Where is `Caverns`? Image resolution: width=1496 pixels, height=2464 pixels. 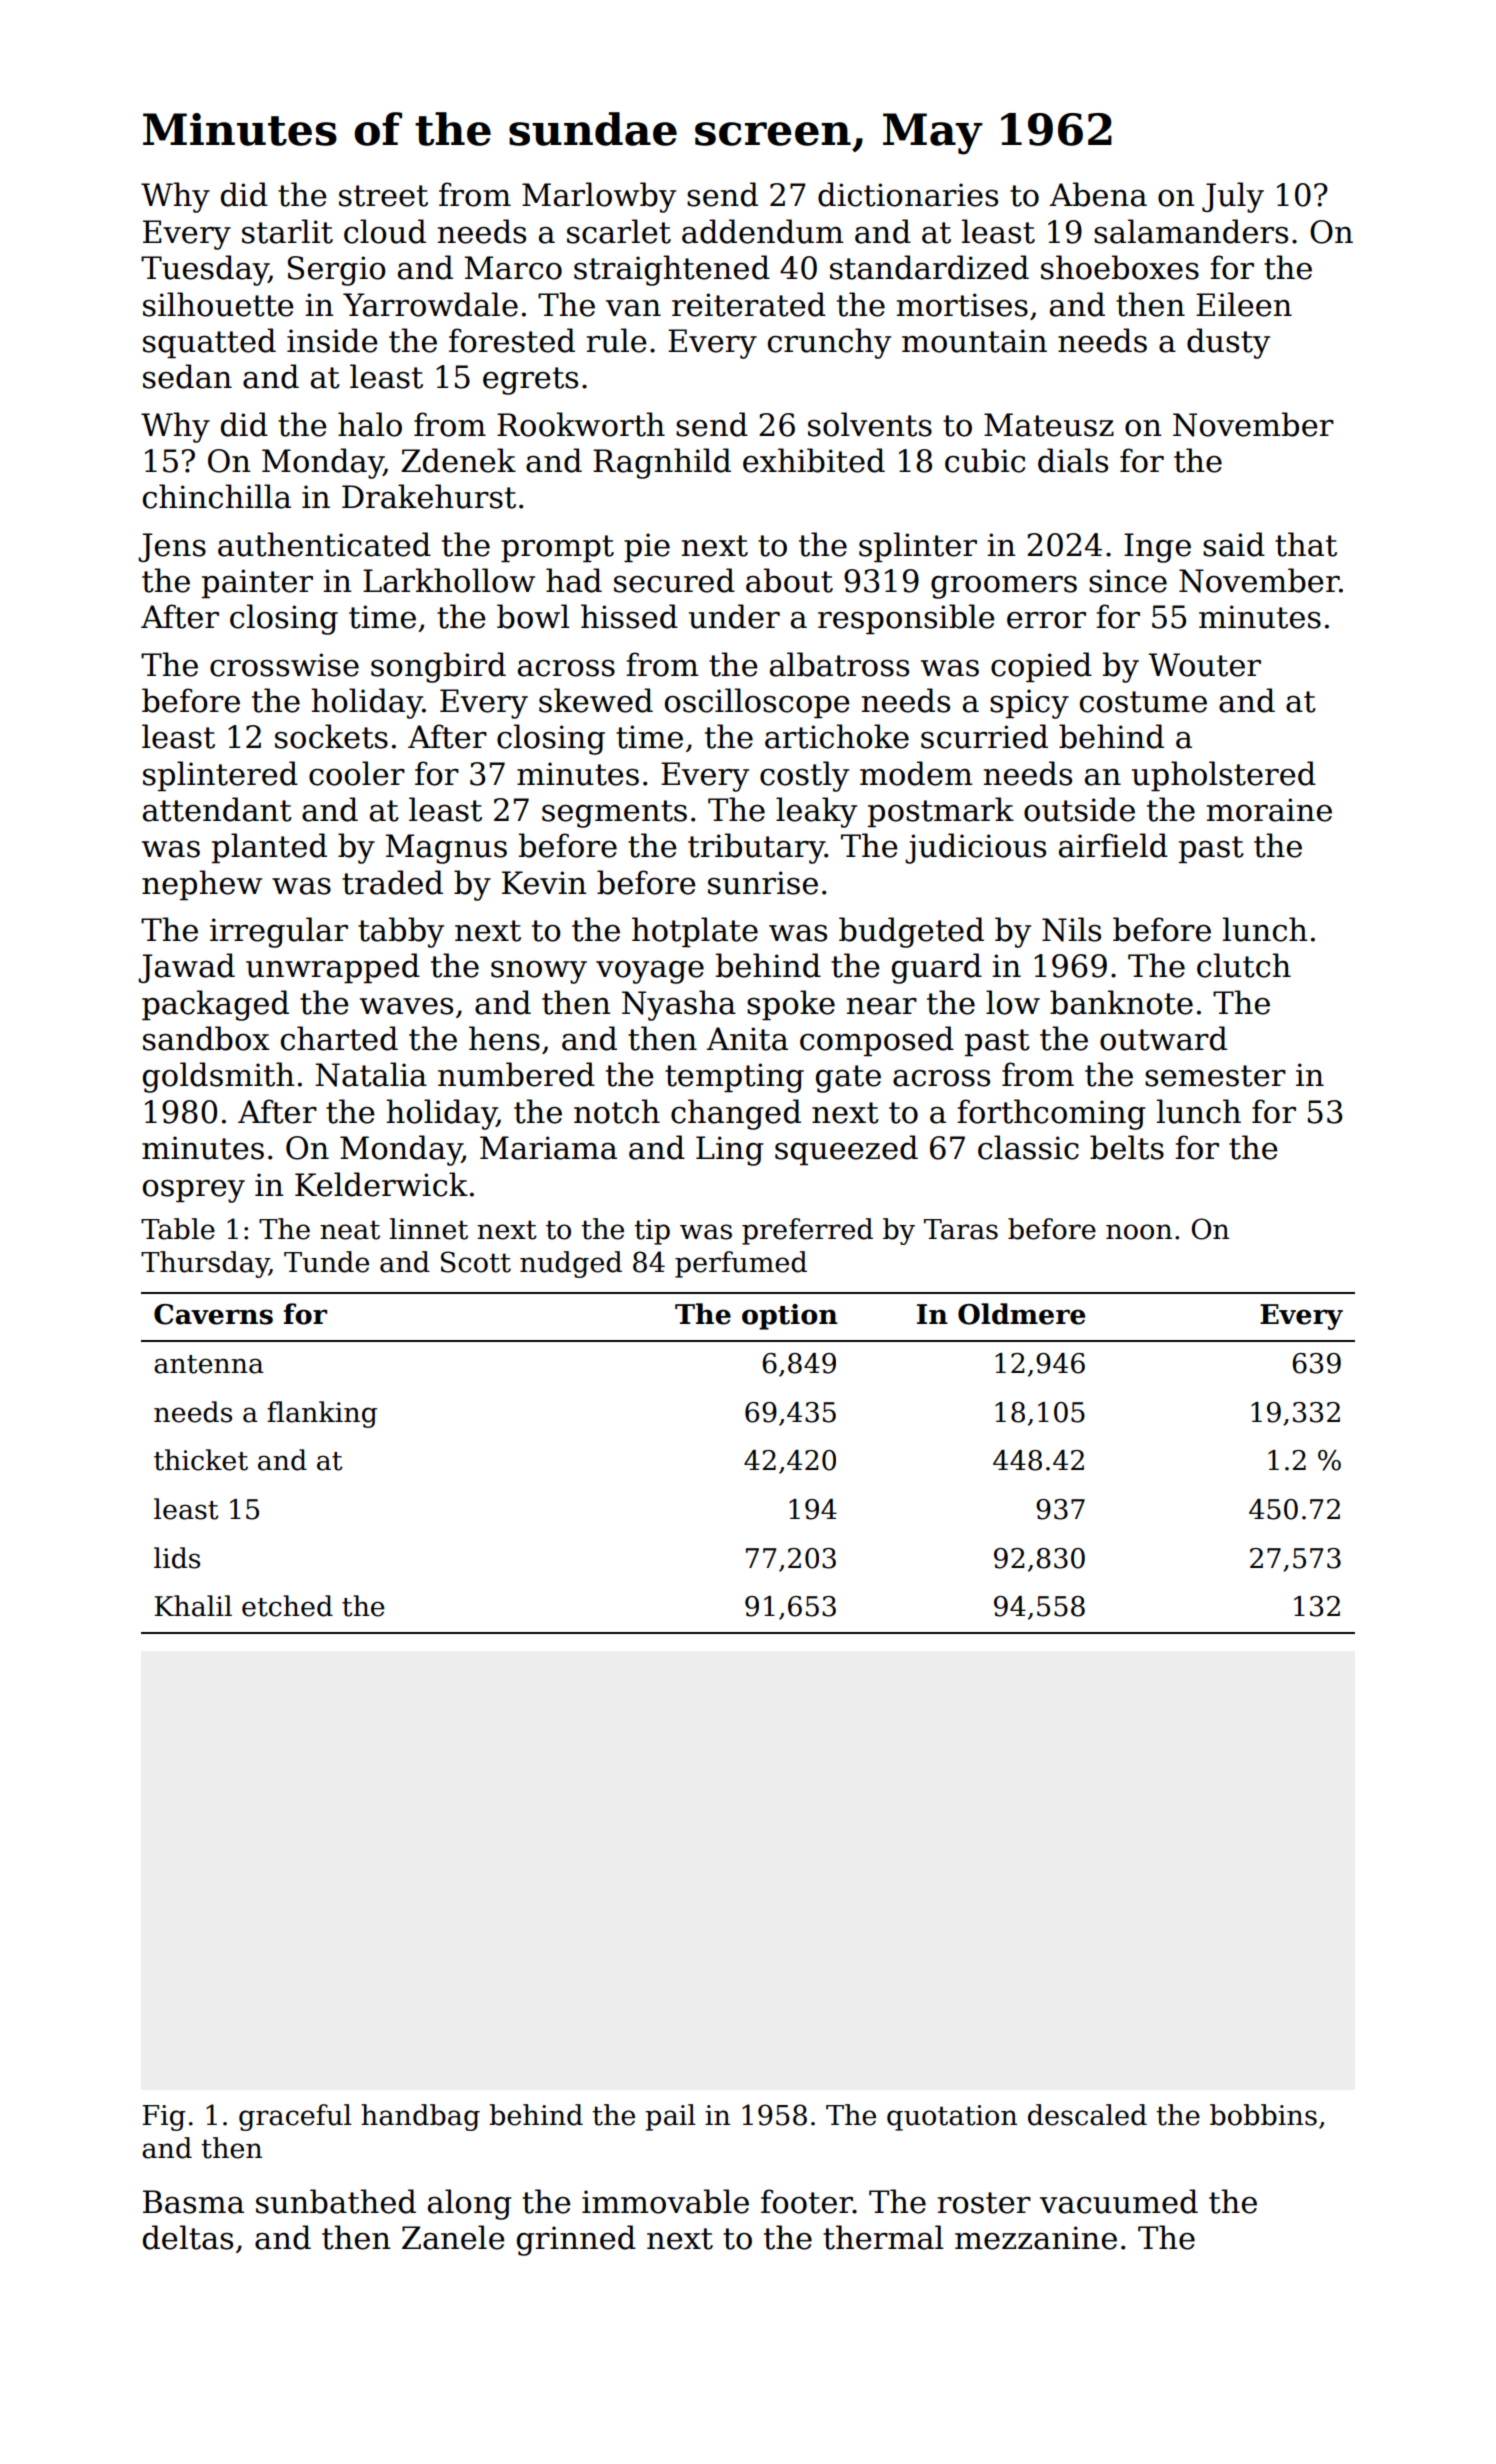 Caverns is located at coordinates (213, 1314).
